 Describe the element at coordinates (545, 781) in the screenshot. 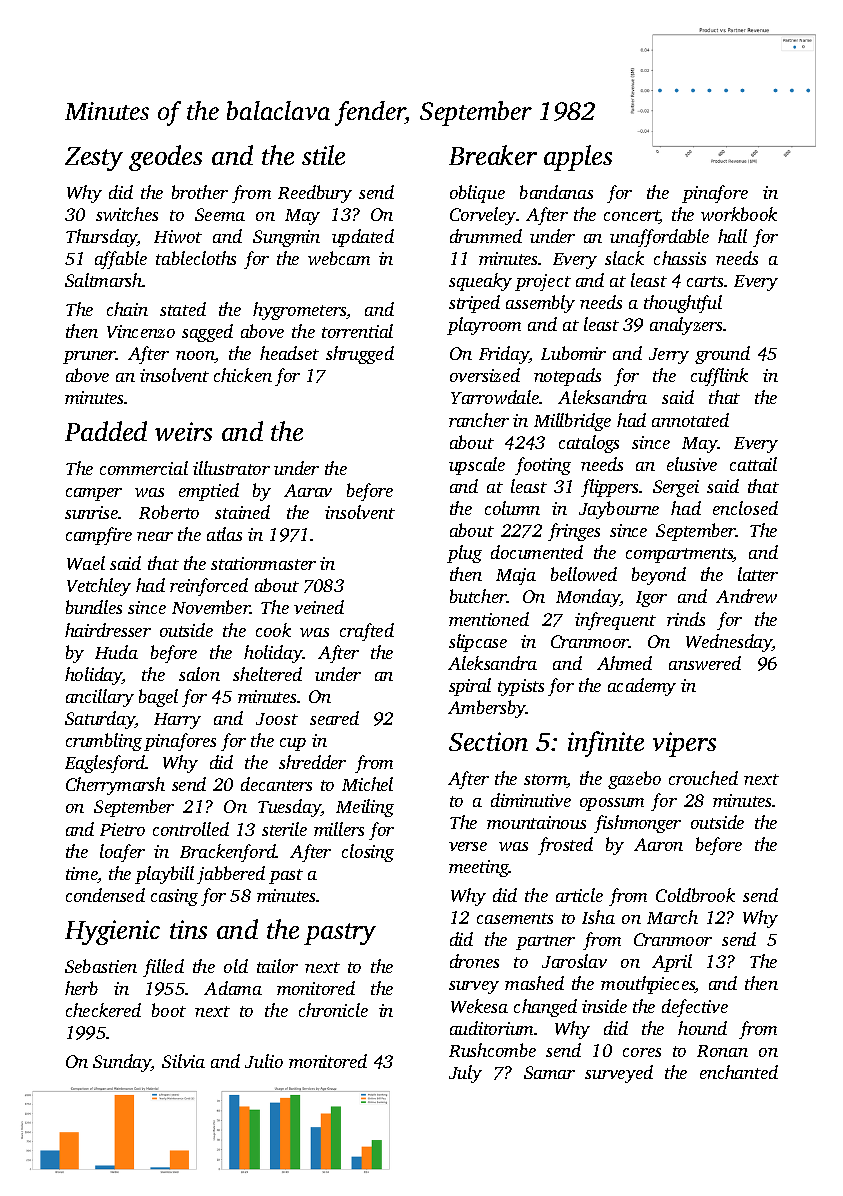

I see `storm` at that location.
